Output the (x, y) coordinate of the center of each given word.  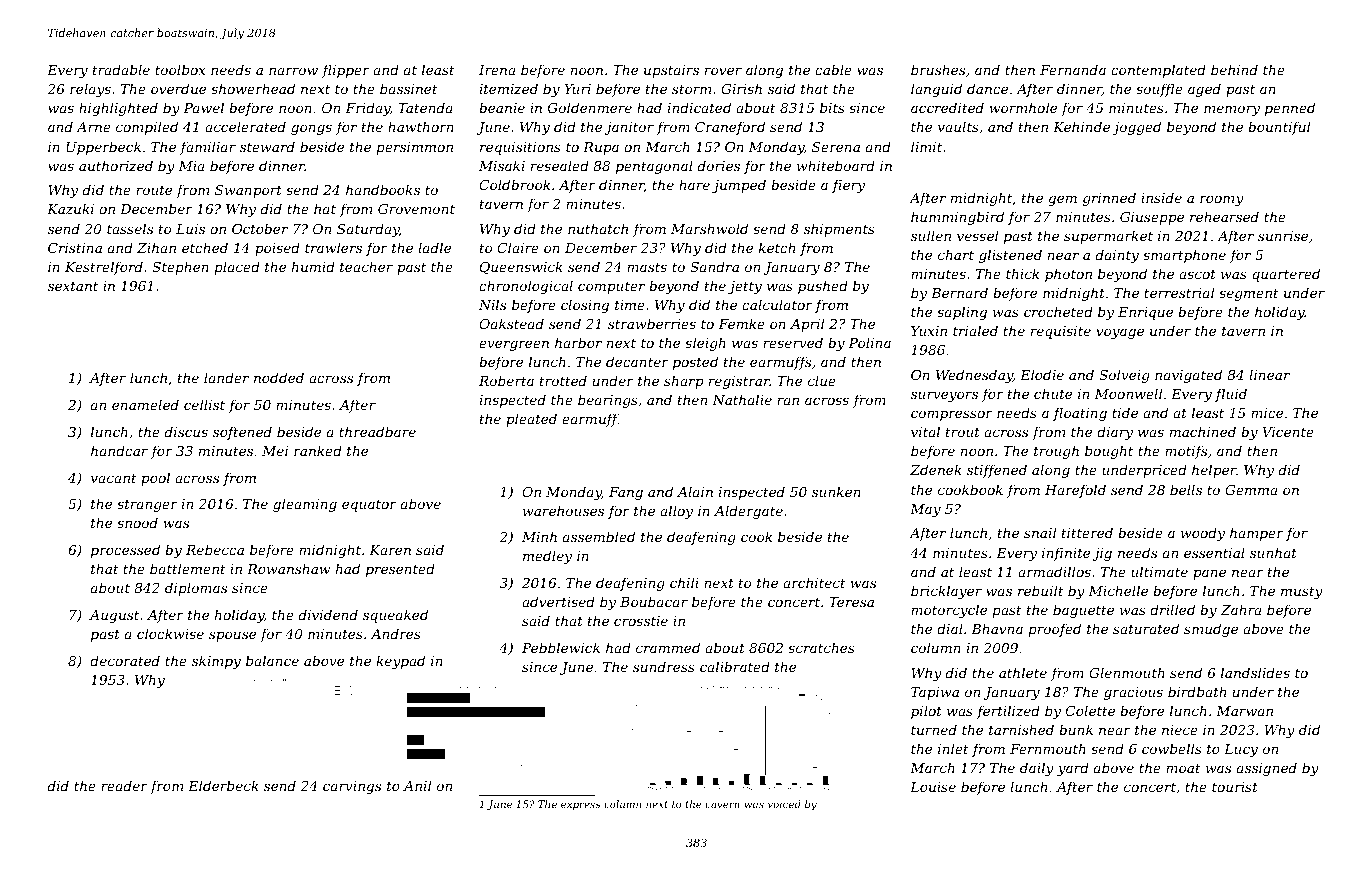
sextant (73, 286)
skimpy (216, 662)
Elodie (1042, 374)
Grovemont (416, 209)
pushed (823, 287)
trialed (975, 330)
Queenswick (521, 267)
